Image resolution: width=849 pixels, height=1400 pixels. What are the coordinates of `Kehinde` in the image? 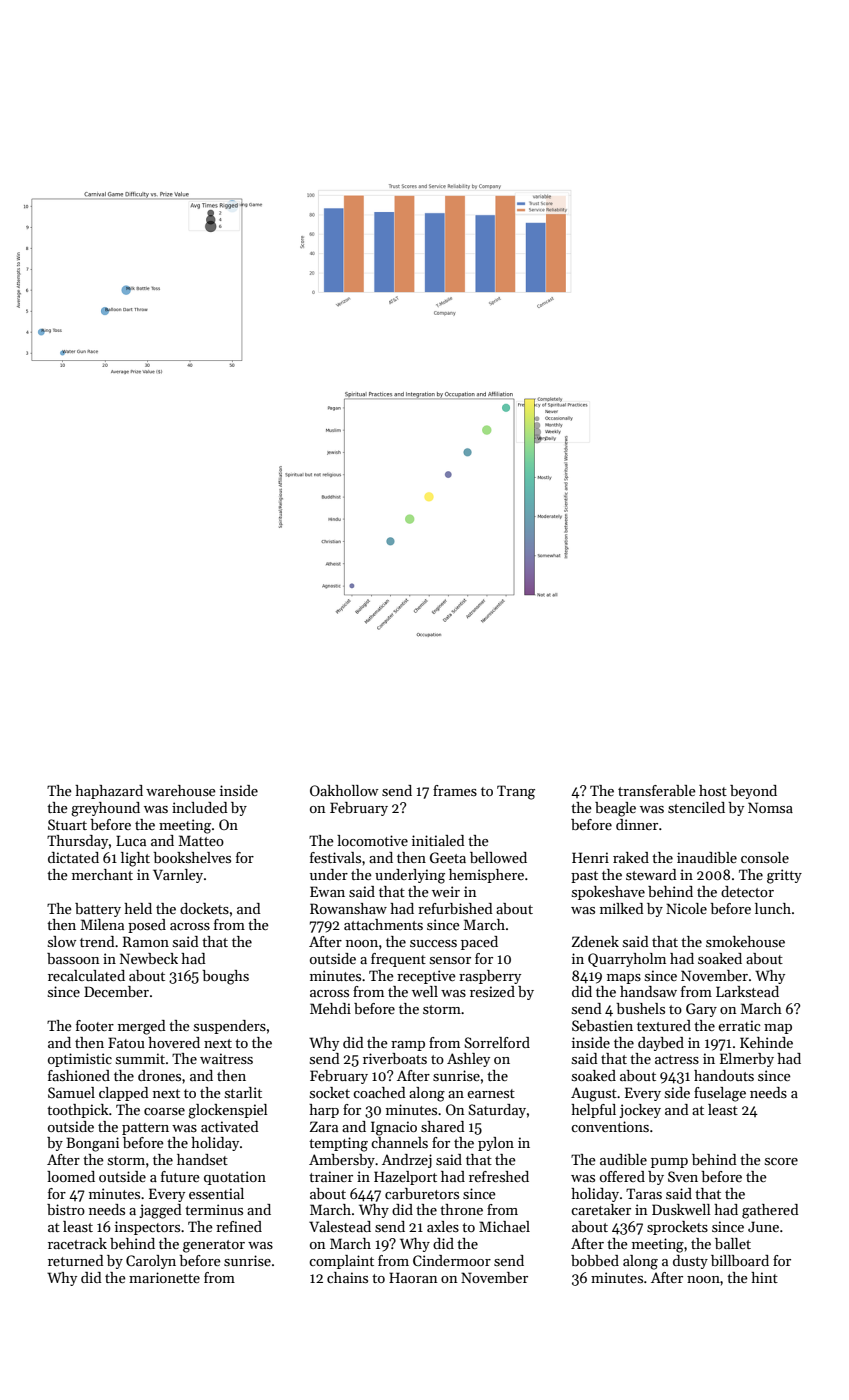 It's located at (766, 1042).
